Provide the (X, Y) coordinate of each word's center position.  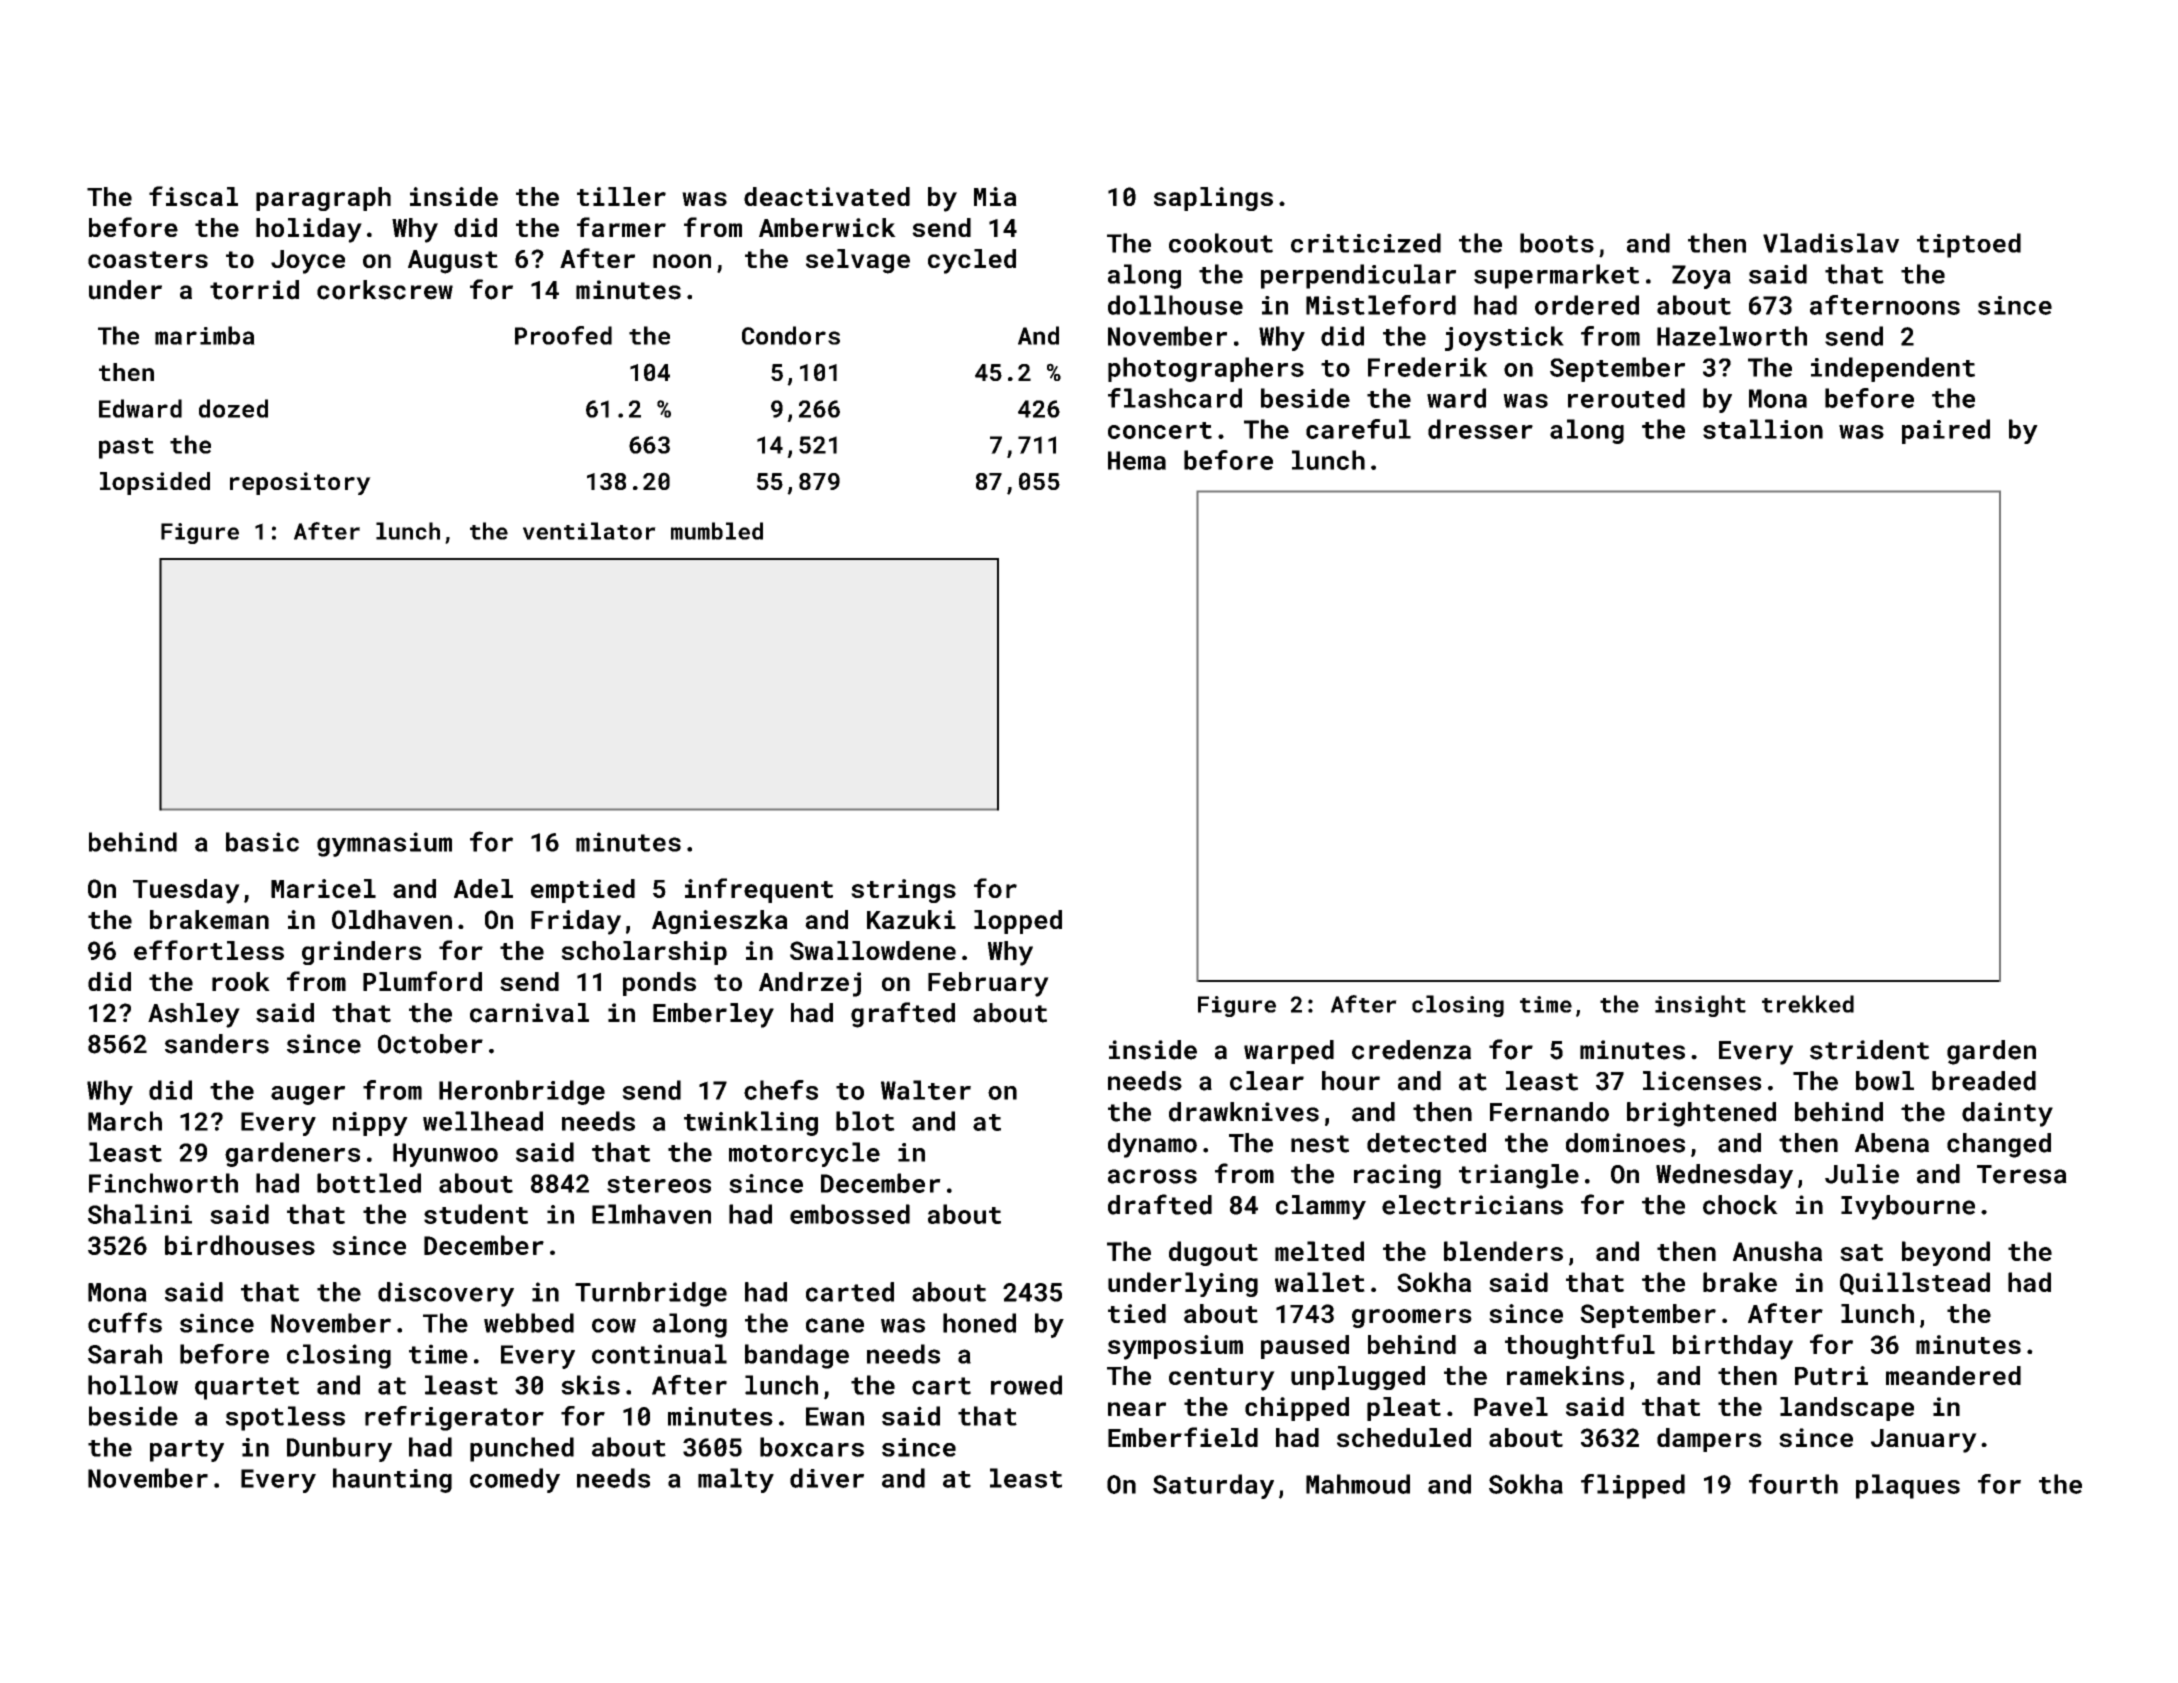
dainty (2007, 1114)
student (476, 1214)
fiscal (193, 196)
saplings (1213, 199)
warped (1289, 1052)
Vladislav (1831, 243)
